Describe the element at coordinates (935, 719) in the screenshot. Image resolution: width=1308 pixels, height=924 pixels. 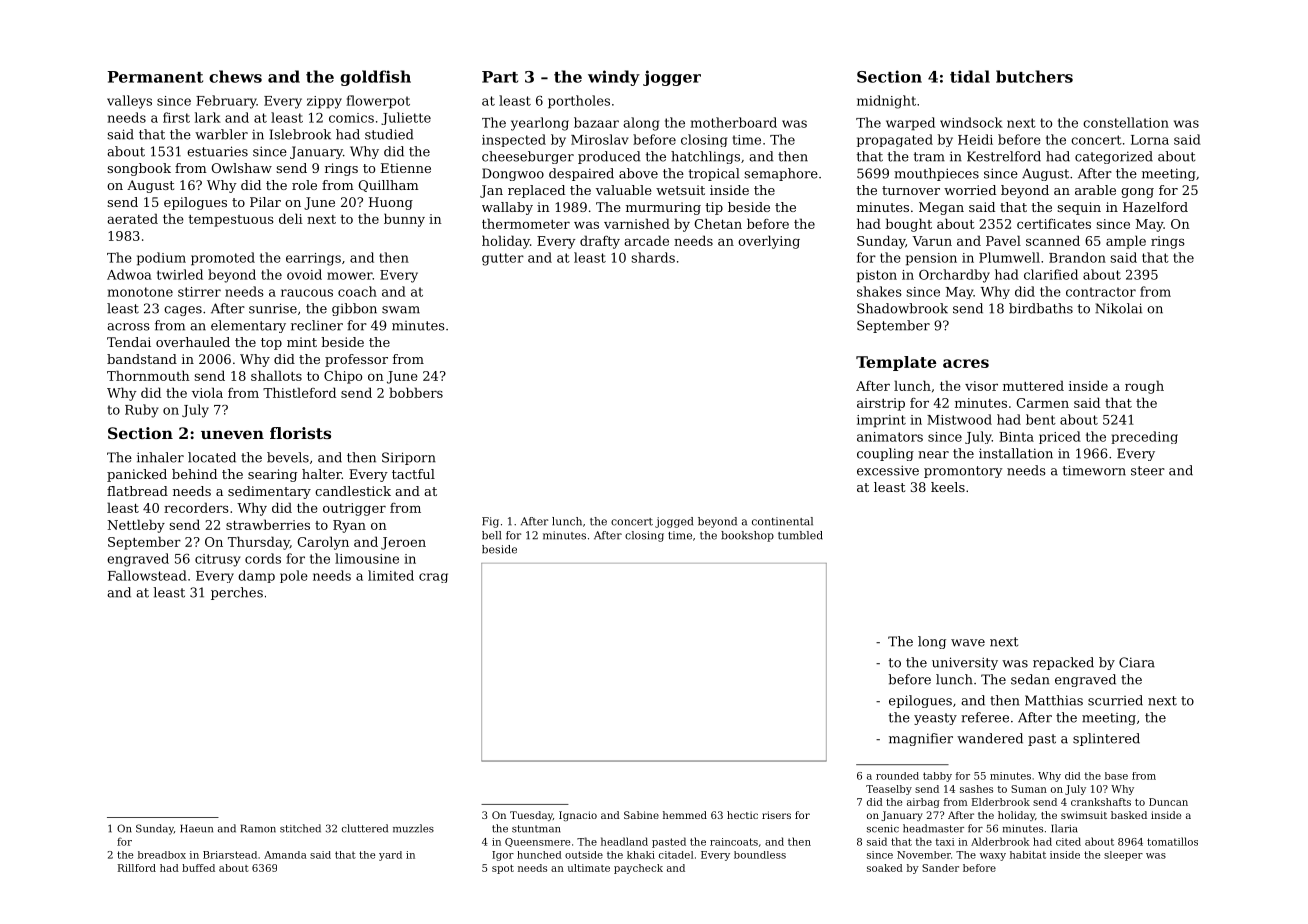
I see `yeasty` at that location.
